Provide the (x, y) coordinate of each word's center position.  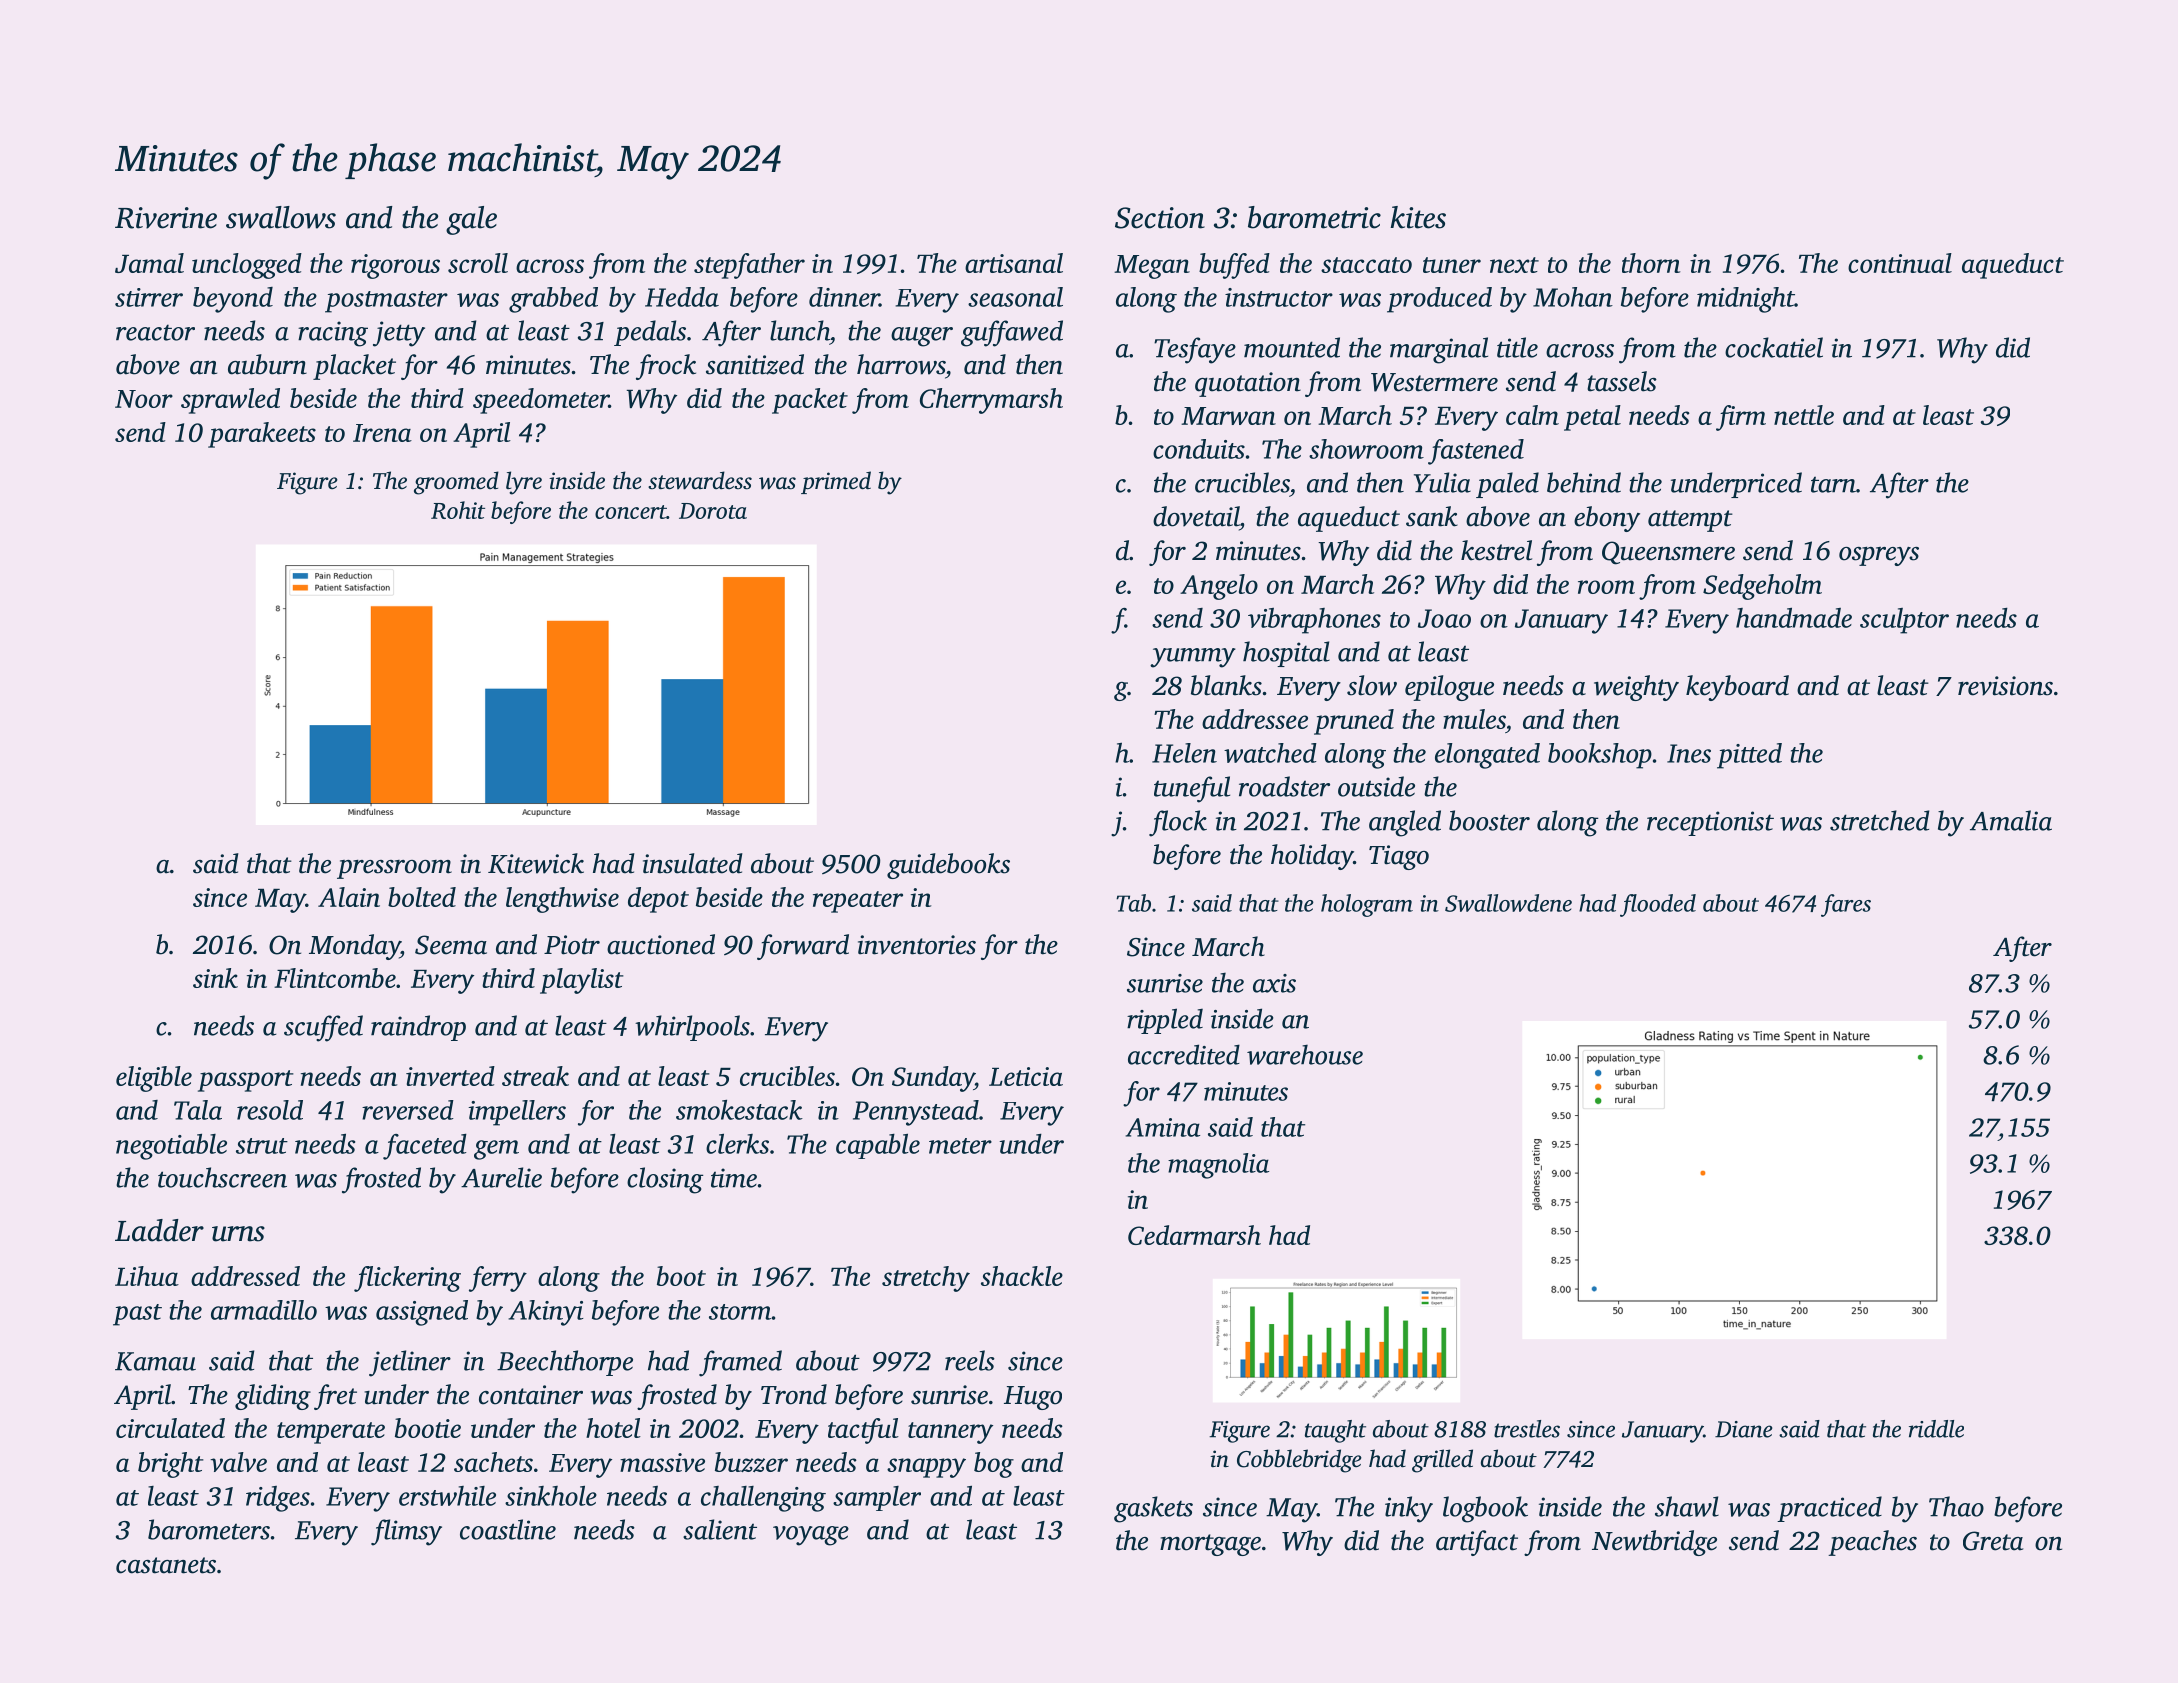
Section (1160, 218)
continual (1900, 263)
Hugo (1033, 1398)
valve (238, 1462)
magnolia (1218, 1166)
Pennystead (916, 1113)
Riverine (166, 218)
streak (535, 1076)
